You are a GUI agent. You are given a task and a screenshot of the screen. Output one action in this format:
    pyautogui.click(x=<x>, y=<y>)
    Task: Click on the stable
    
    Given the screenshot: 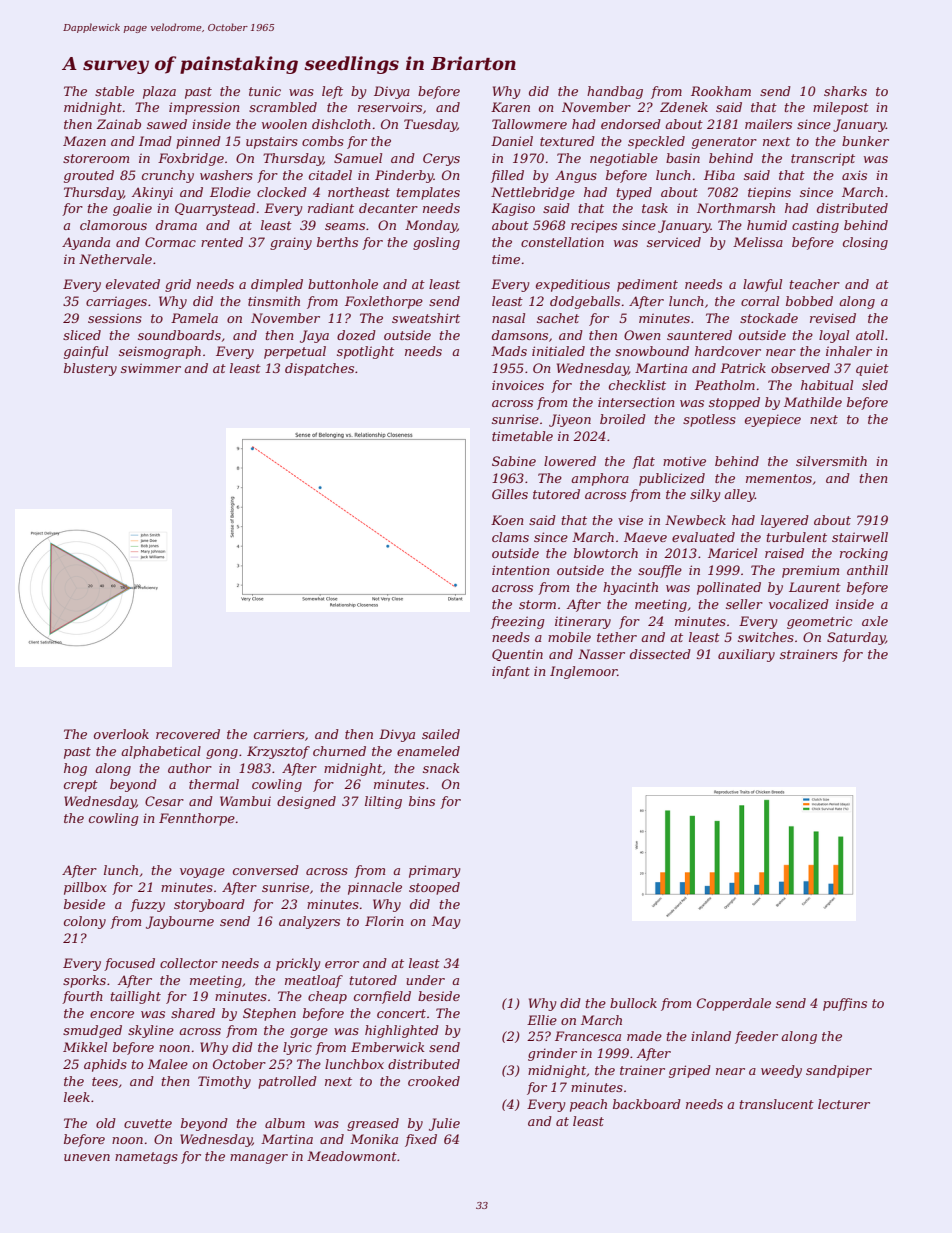 What is the action you would take?
    pyautogui.click(x=114, y=91)
